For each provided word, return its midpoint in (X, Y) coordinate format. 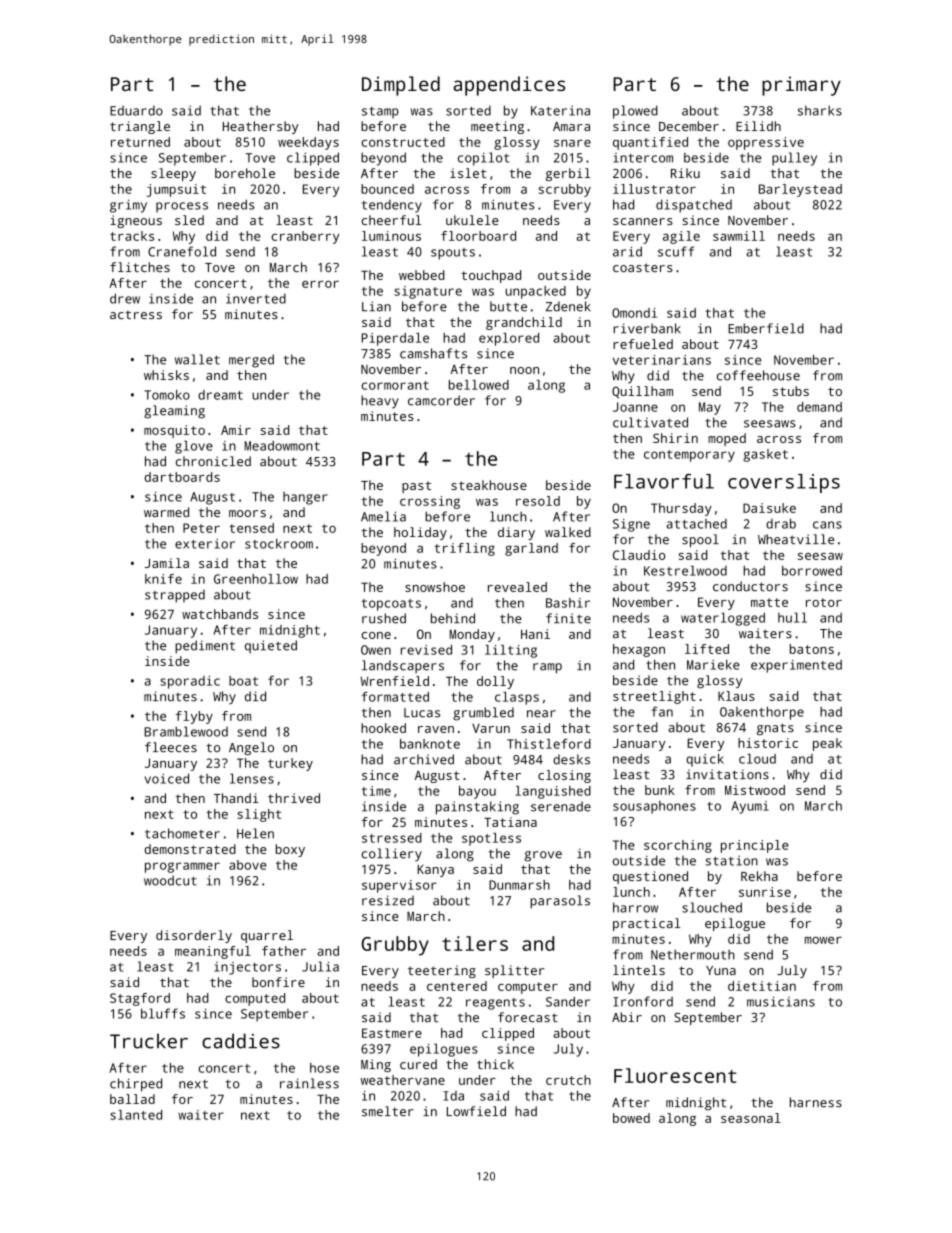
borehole (245, 173)
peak (827, 744)
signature (428, 292)
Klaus (736, 696)
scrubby (565, 190)
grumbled (483, 714)
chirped (136, 1085)
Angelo (251, 748)
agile (681, 237)
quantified (650, 143)
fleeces (171, 747)
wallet (197, 359)
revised (426, 650)
